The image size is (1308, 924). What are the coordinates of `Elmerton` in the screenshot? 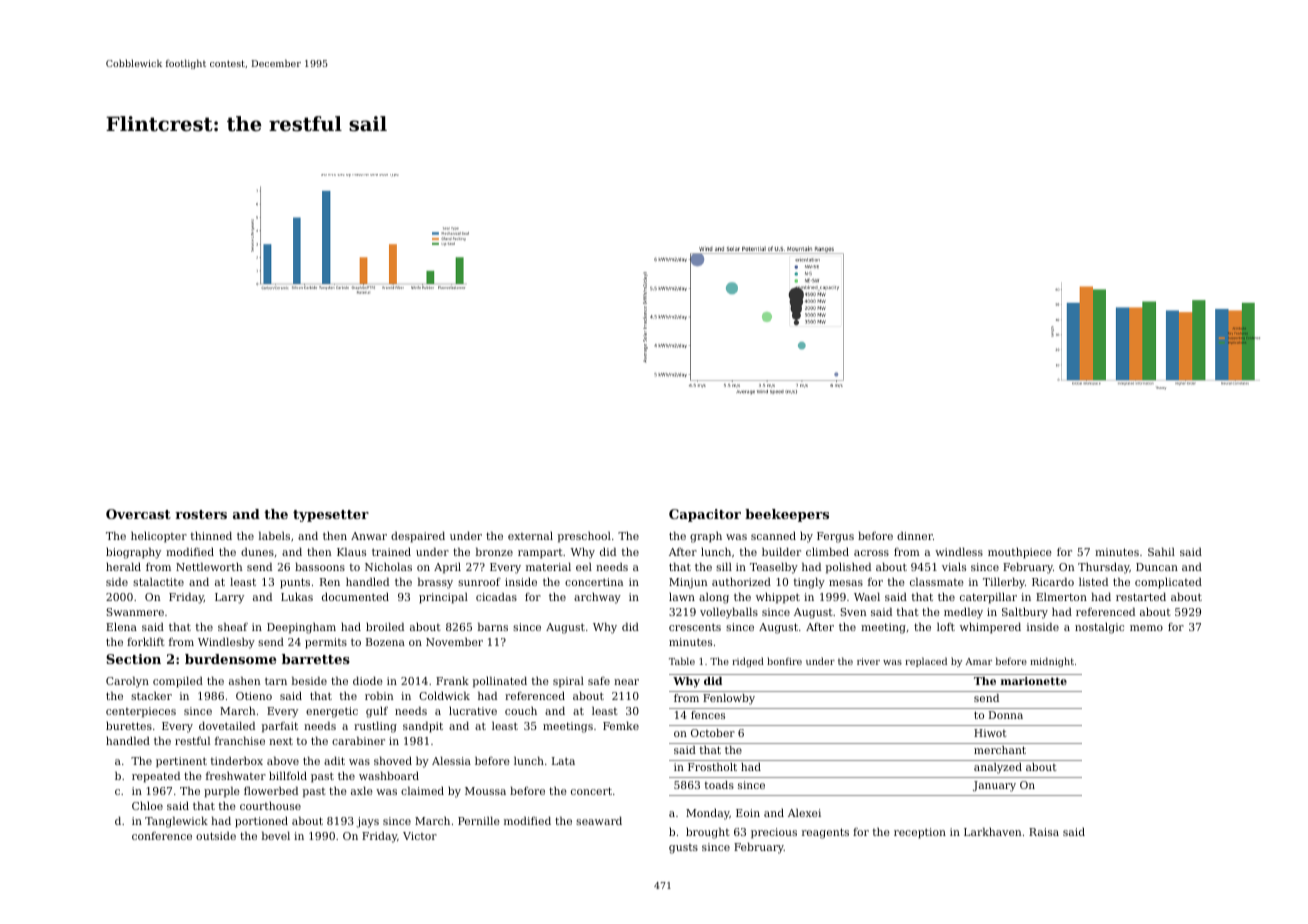 It's located at (1061, 596).
